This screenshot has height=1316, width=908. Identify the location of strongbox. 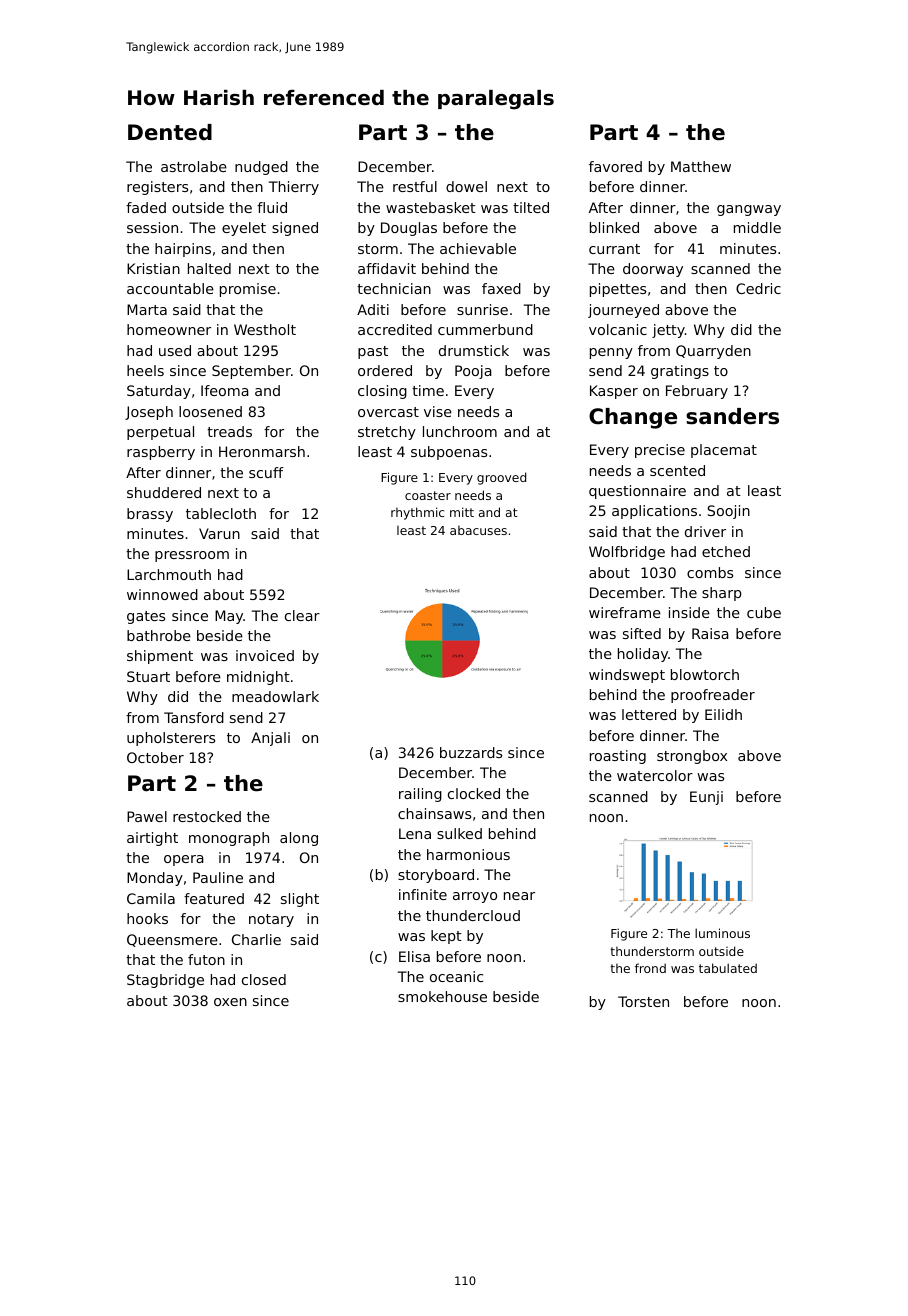
(692, 757).
